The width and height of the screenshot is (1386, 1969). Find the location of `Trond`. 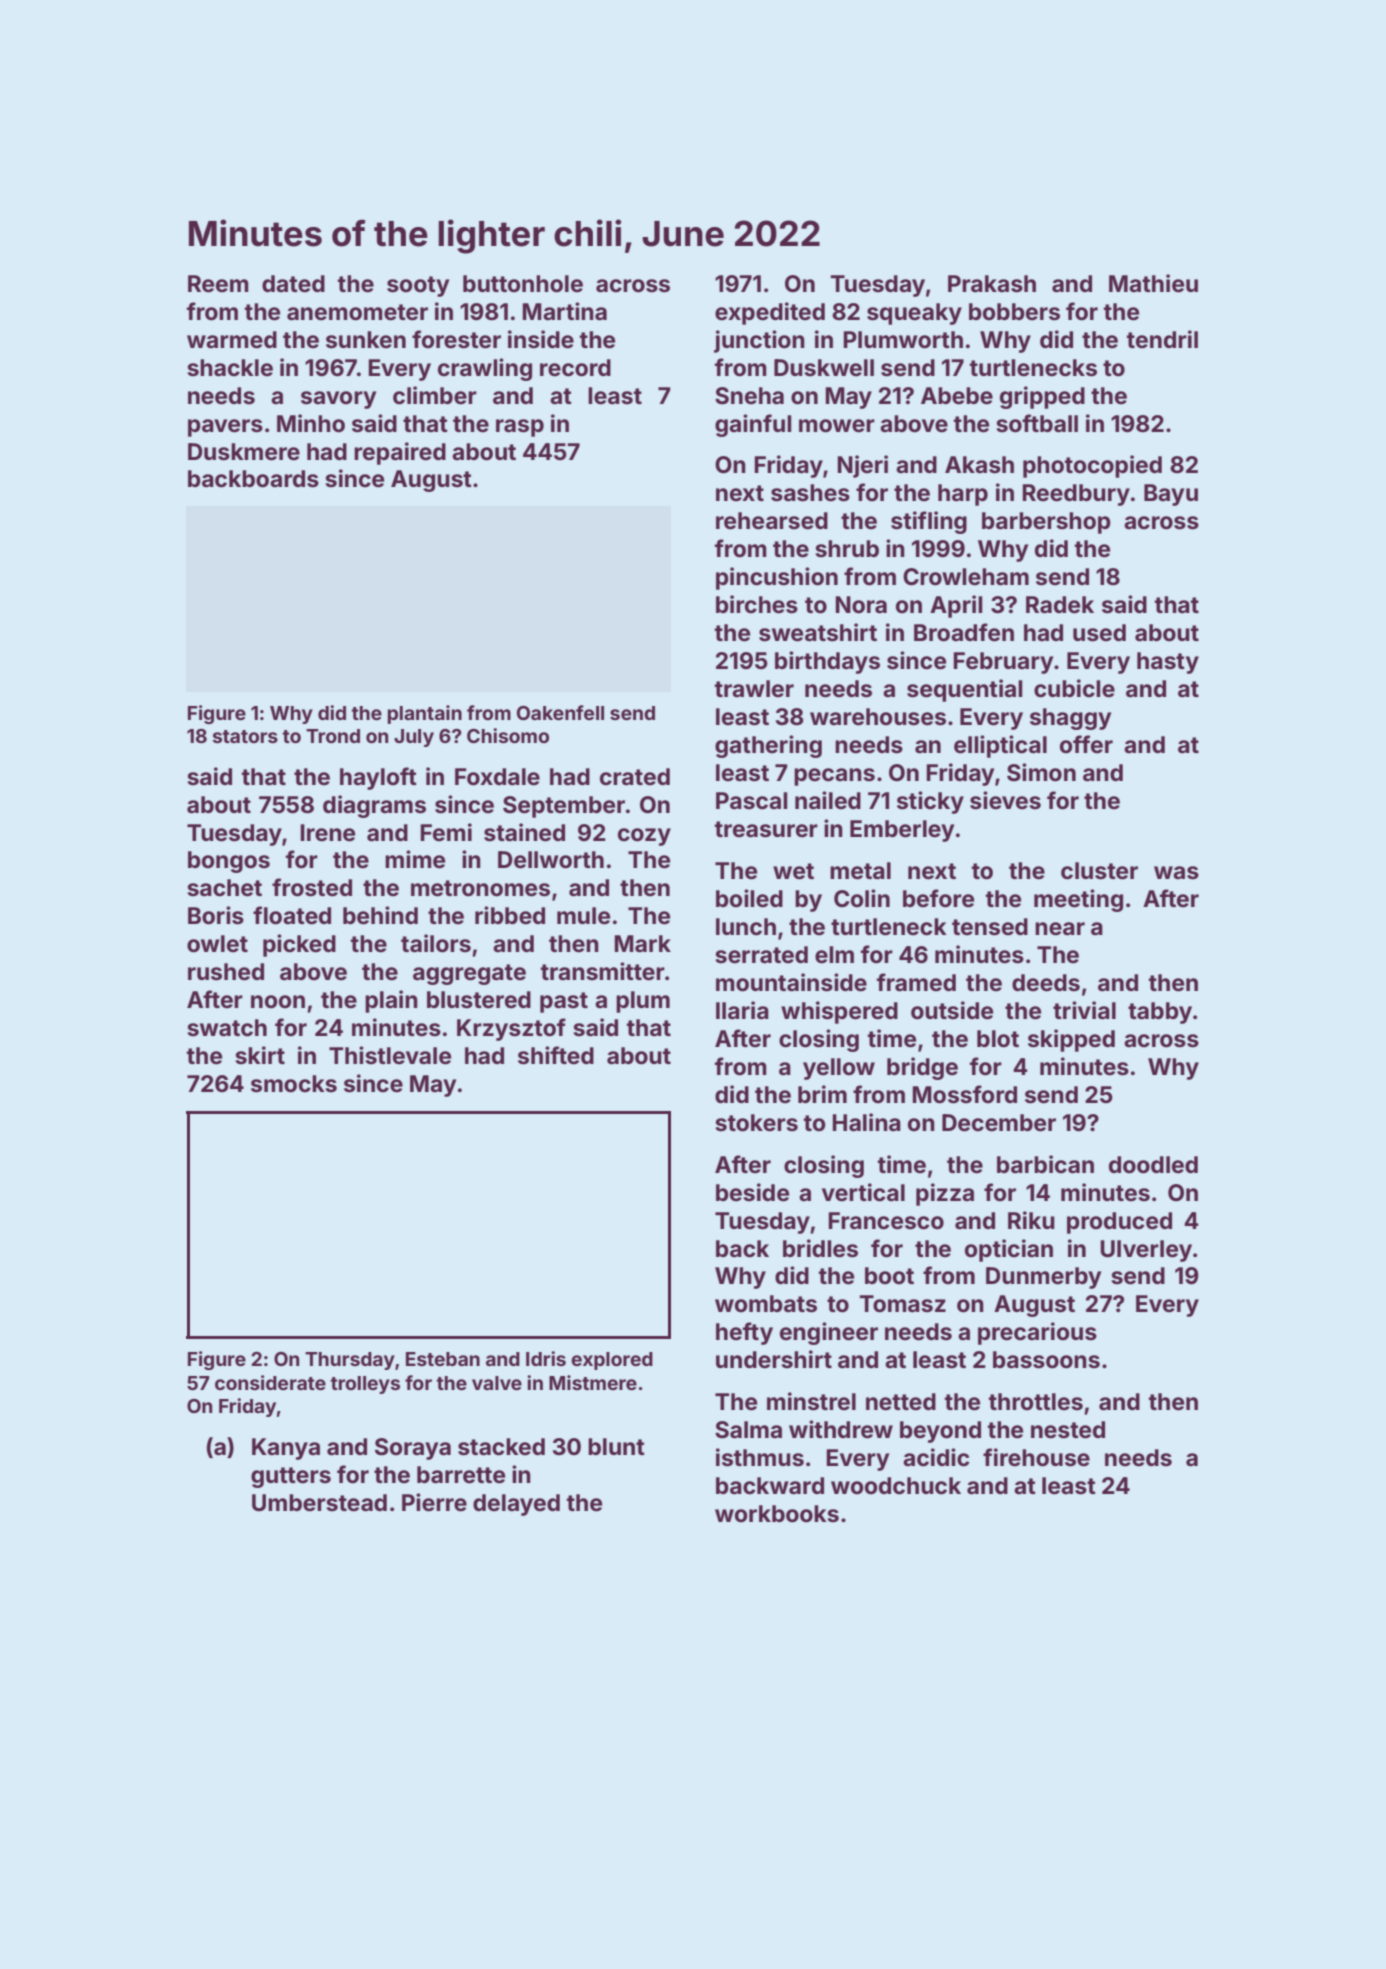

Trond is located at coordinates (333, 736).
